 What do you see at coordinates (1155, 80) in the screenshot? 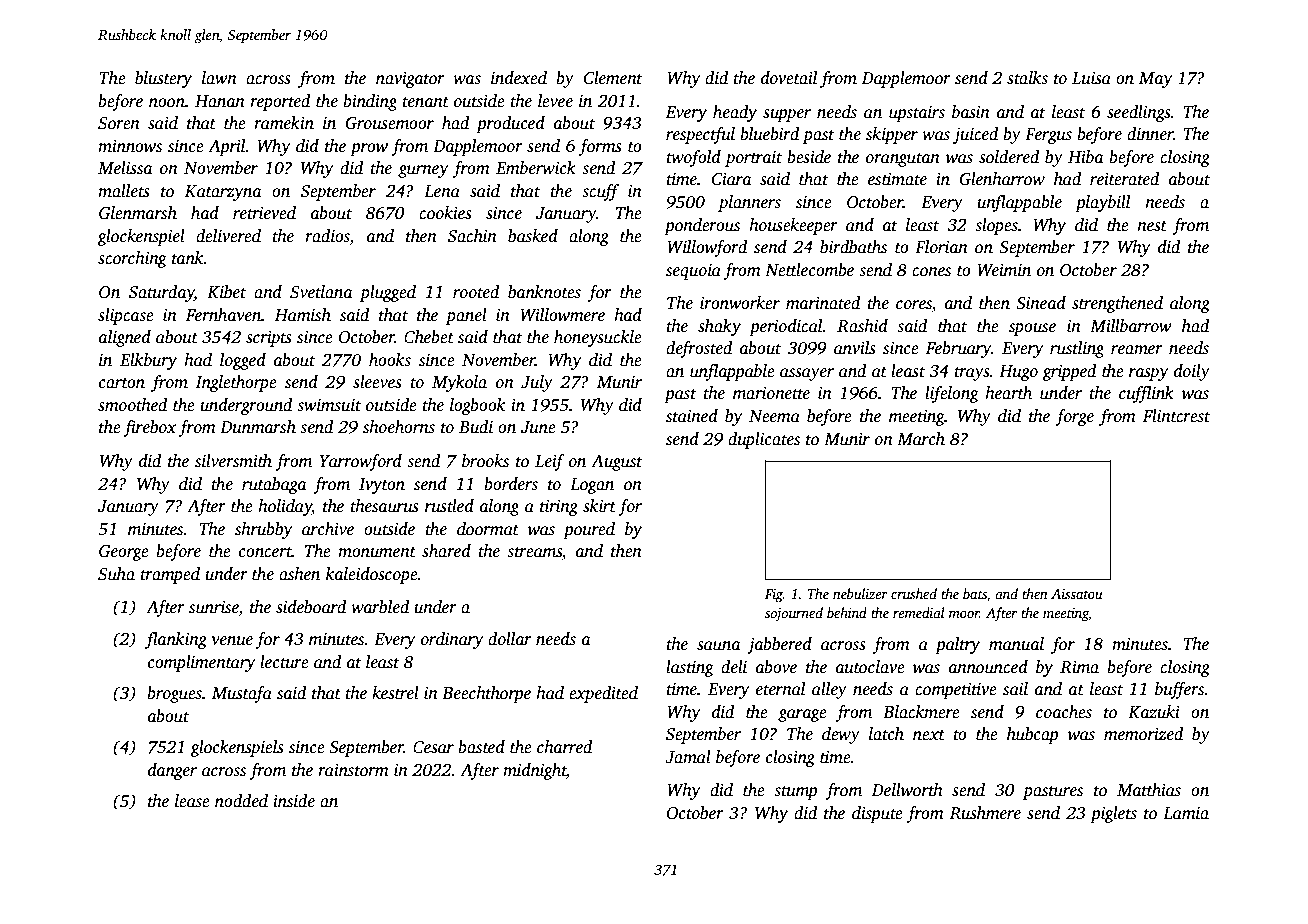
I see `May` at bounding box center [1155, 80].
